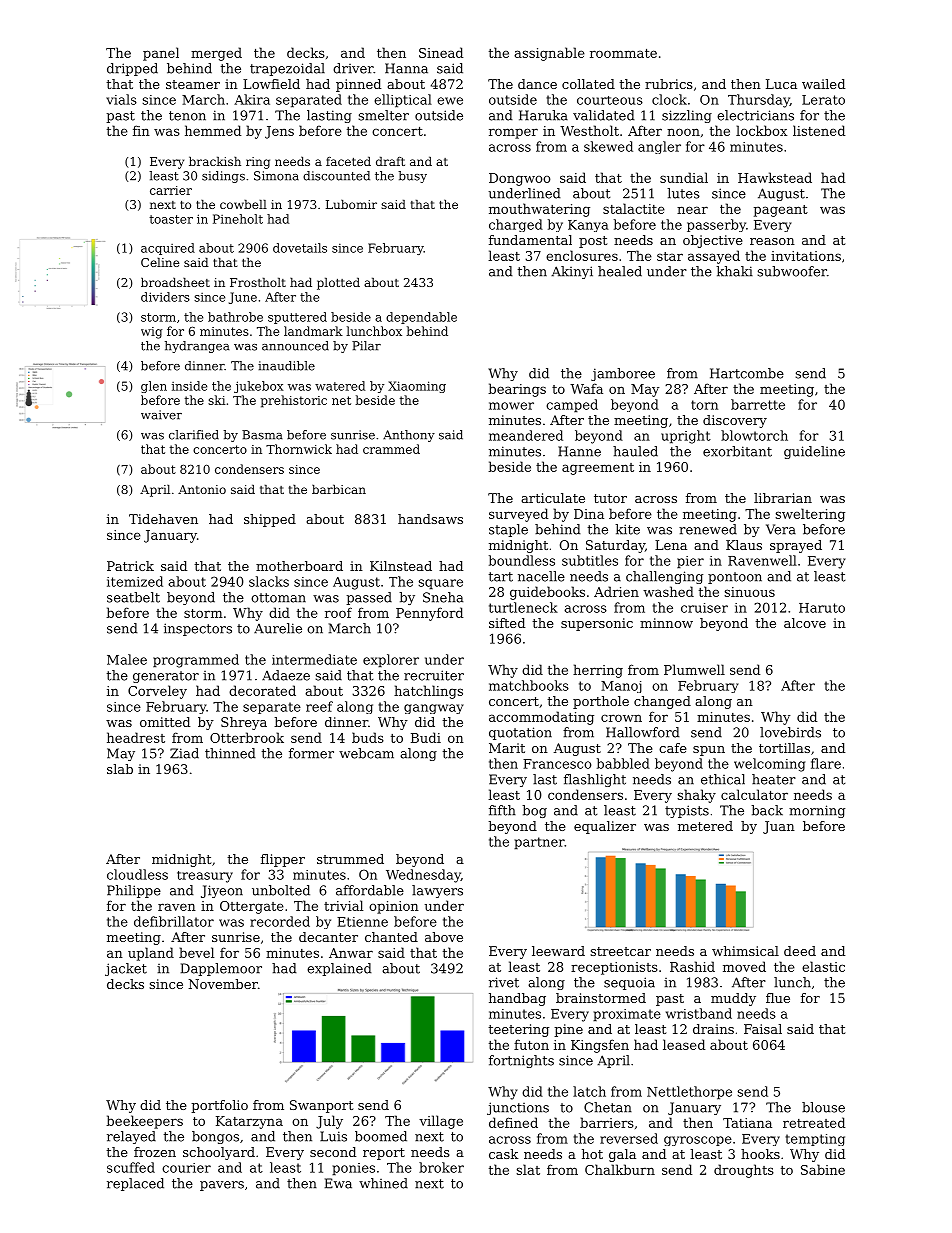 This screenshot has width=952, height=1233. I want to click on panel, so click(161, 54).
